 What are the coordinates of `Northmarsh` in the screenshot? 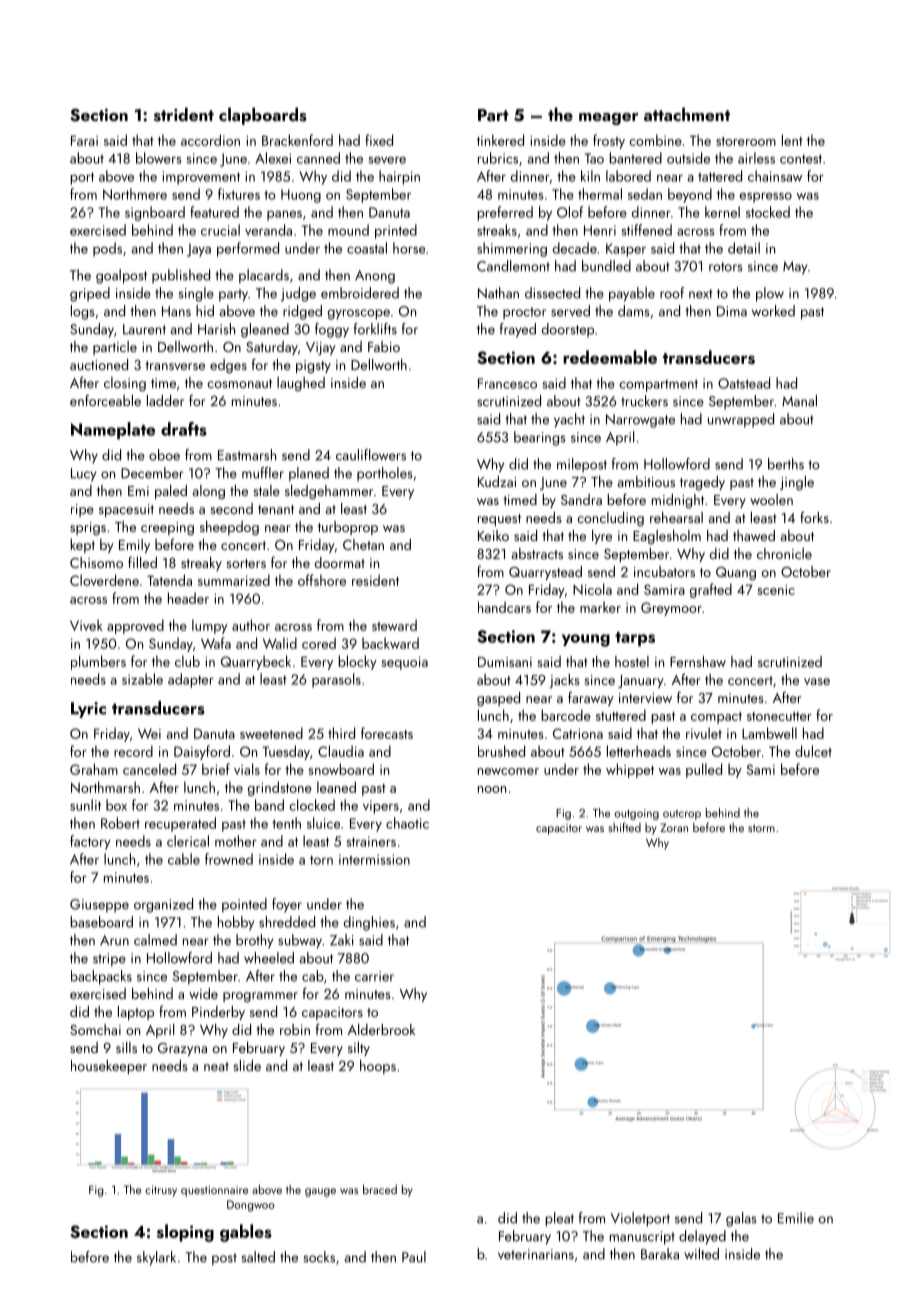 It's located at (105, 787).
